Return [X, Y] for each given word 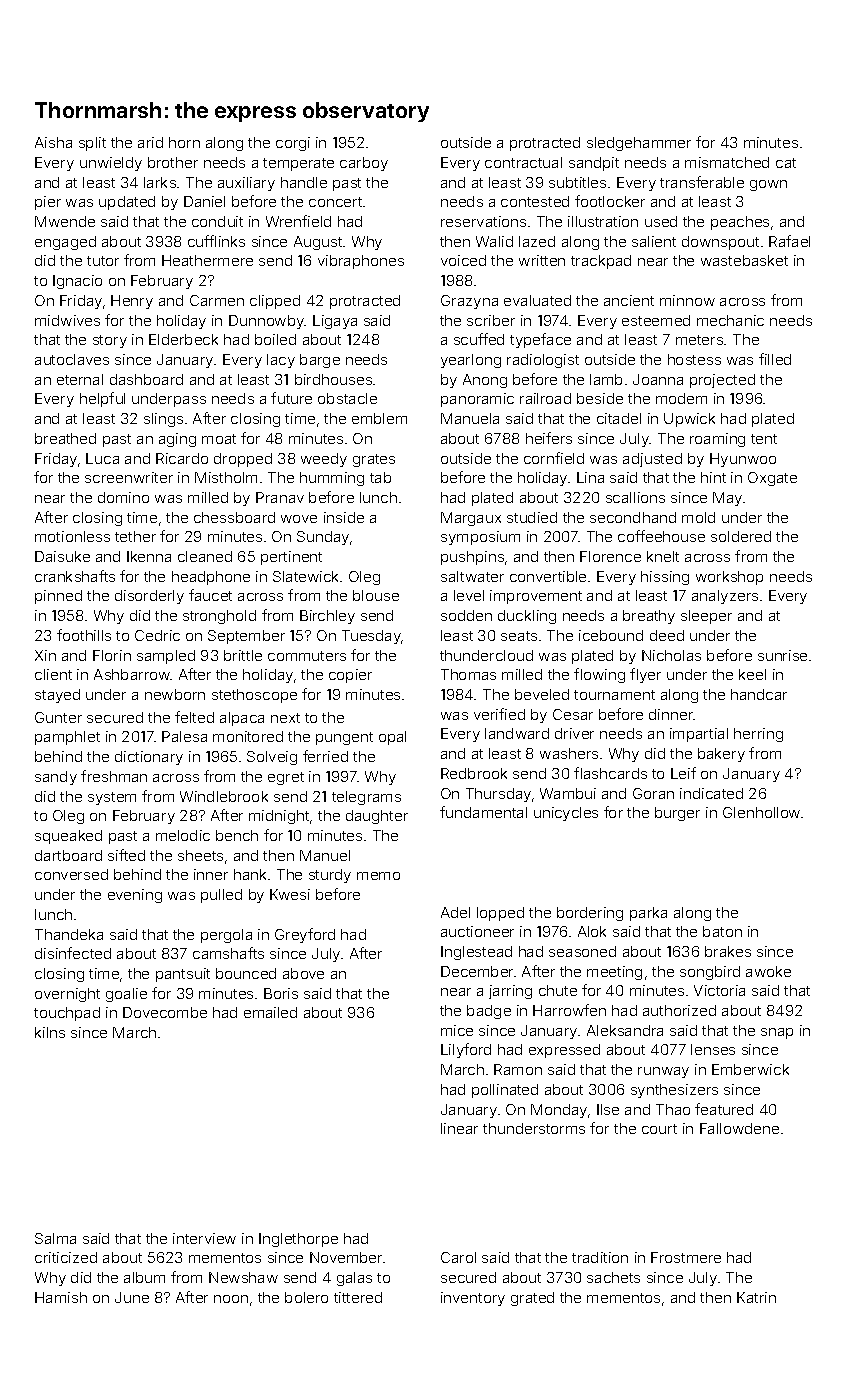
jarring [510, 992]
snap [777, 1033]
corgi [293, 144]
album [144, 1277]
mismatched [727, 162]
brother [173, 162]
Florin [112, 655]
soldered [741, 536]
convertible [548, 576]
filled [775, 359]
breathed [65, 438]
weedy [324, 460]
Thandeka [69, 934]
